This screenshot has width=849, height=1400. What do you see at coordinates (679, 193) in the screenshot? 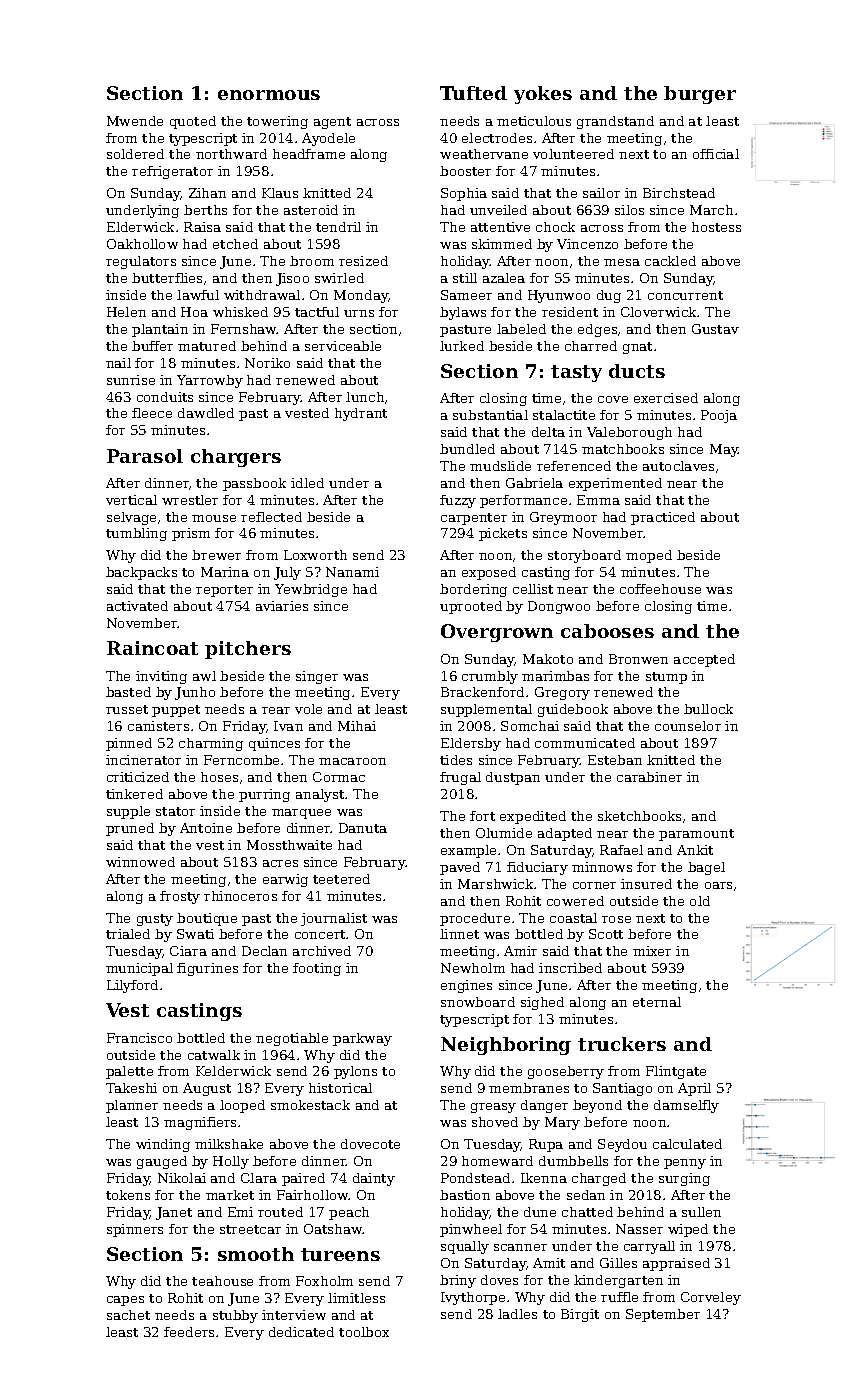
I see `Birchstead` at bounding box center [679, 193].
